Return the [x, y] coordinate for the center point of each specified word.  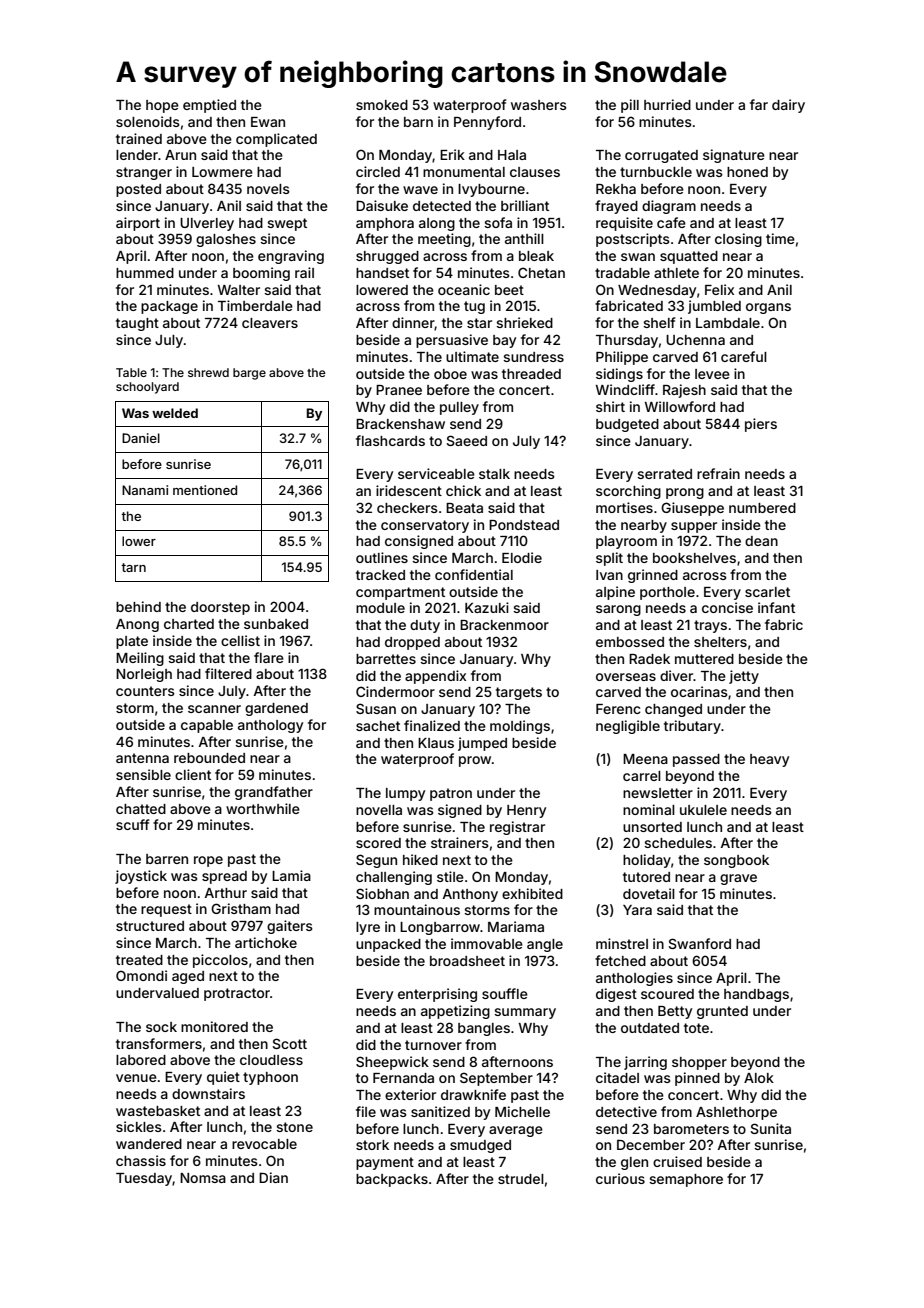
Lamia [291, 875]
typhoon [270, 1078]
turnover [433, 1045]
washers [539, 105]
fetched [620, 960]
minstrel [622, 943]
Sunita [770, 1128]
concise [727, 607]
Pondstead [524, 525]
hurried [667, 104]
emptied [209, 106]
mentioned [205, 490]
